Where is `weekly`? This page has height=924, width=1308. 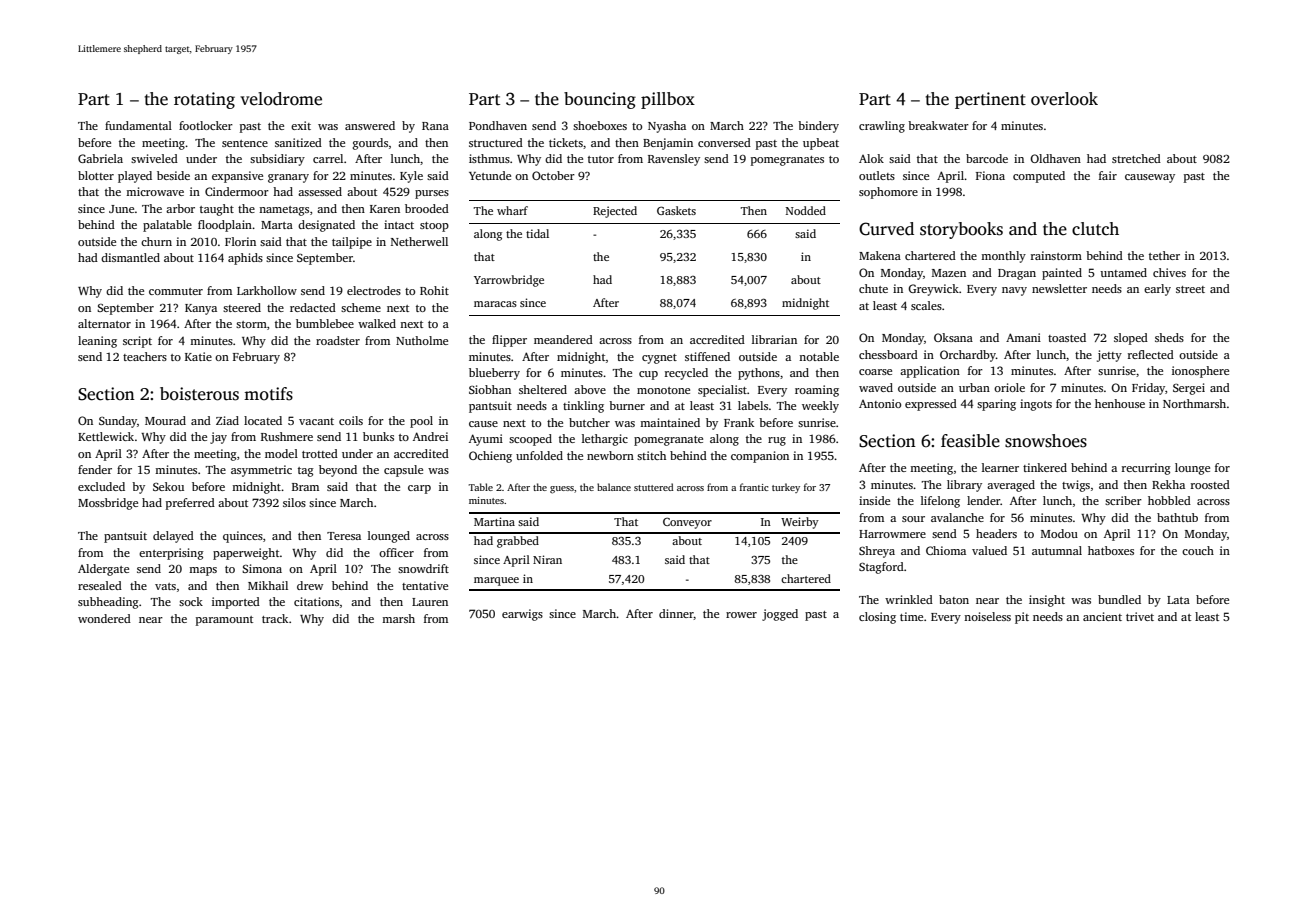
weekly is located at coordinates (820, 407).
